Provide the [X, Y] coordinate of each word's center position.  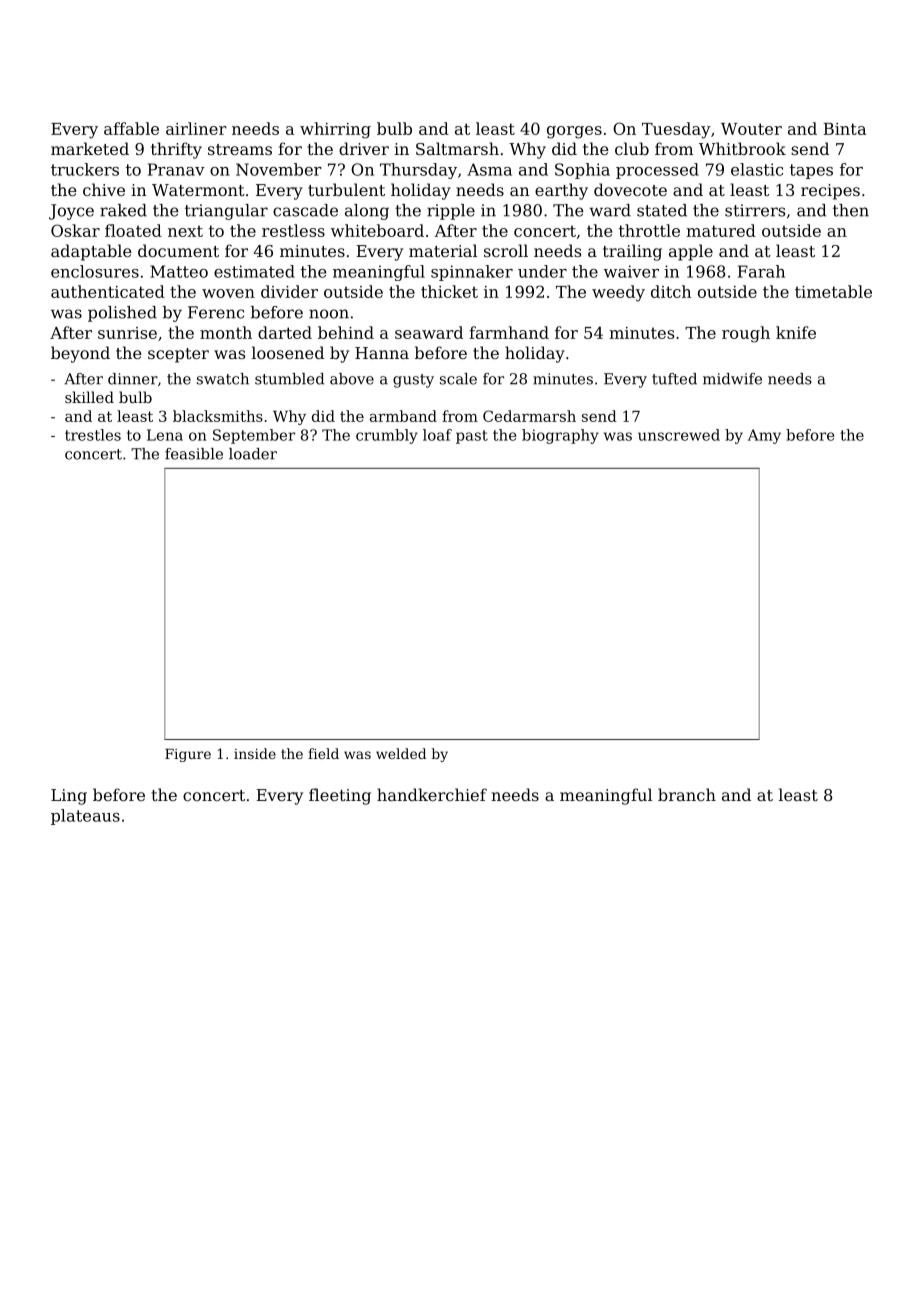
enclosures [95, 271]
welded [401, 753]
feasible [194, 454]
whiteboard [377, 230]
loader [253, 454]
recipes [830, 192]
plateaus [85, 817]
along [367, 212]
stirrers [755, 210]
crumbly [387, 436]
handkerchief [432, 794]
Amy [764, 436]
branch [687, 794]
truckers [85, 169]
